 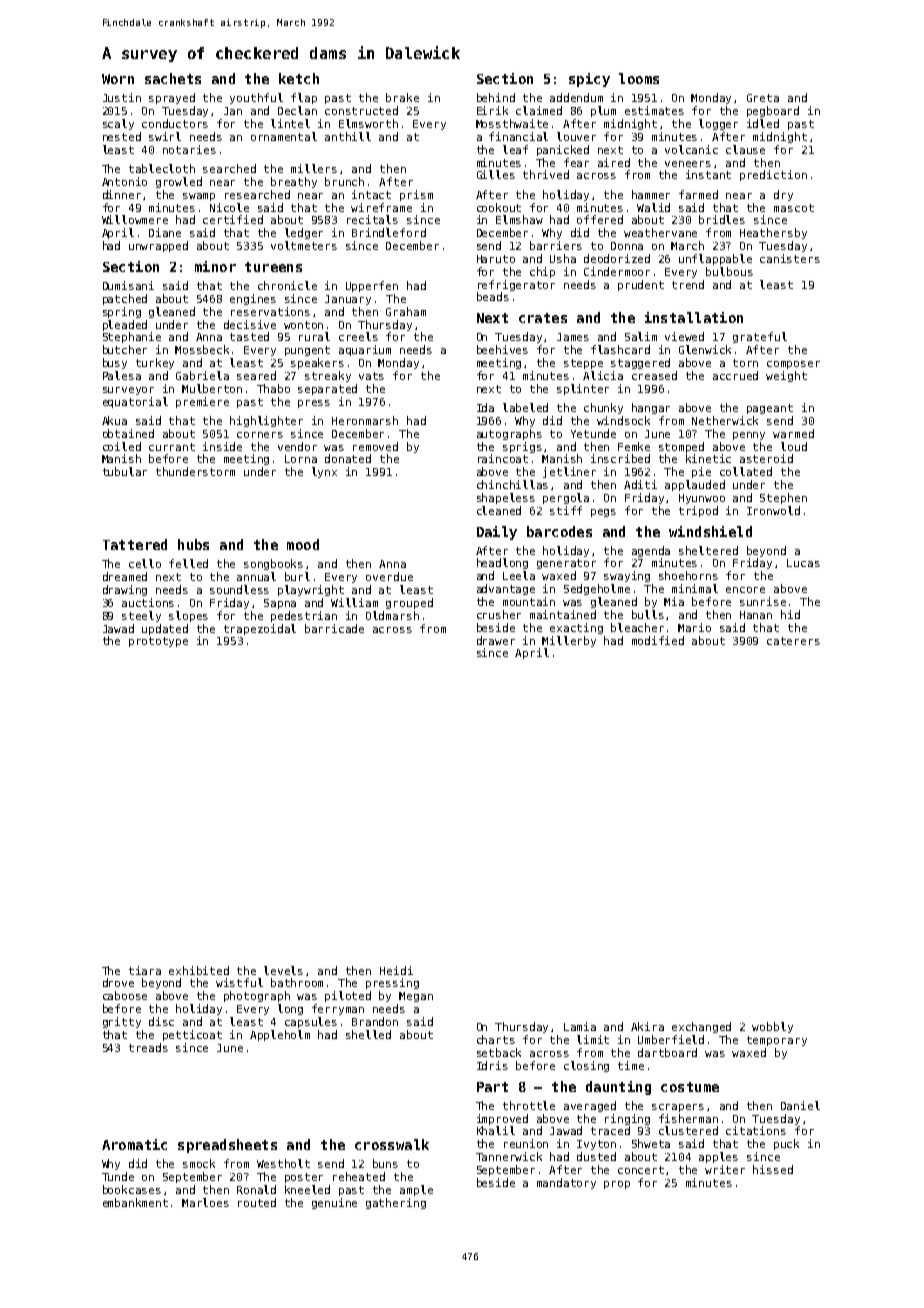 What do you see at coordinates (639, 78) in the image?
I see `looms` at bounding box center [639, 78].
